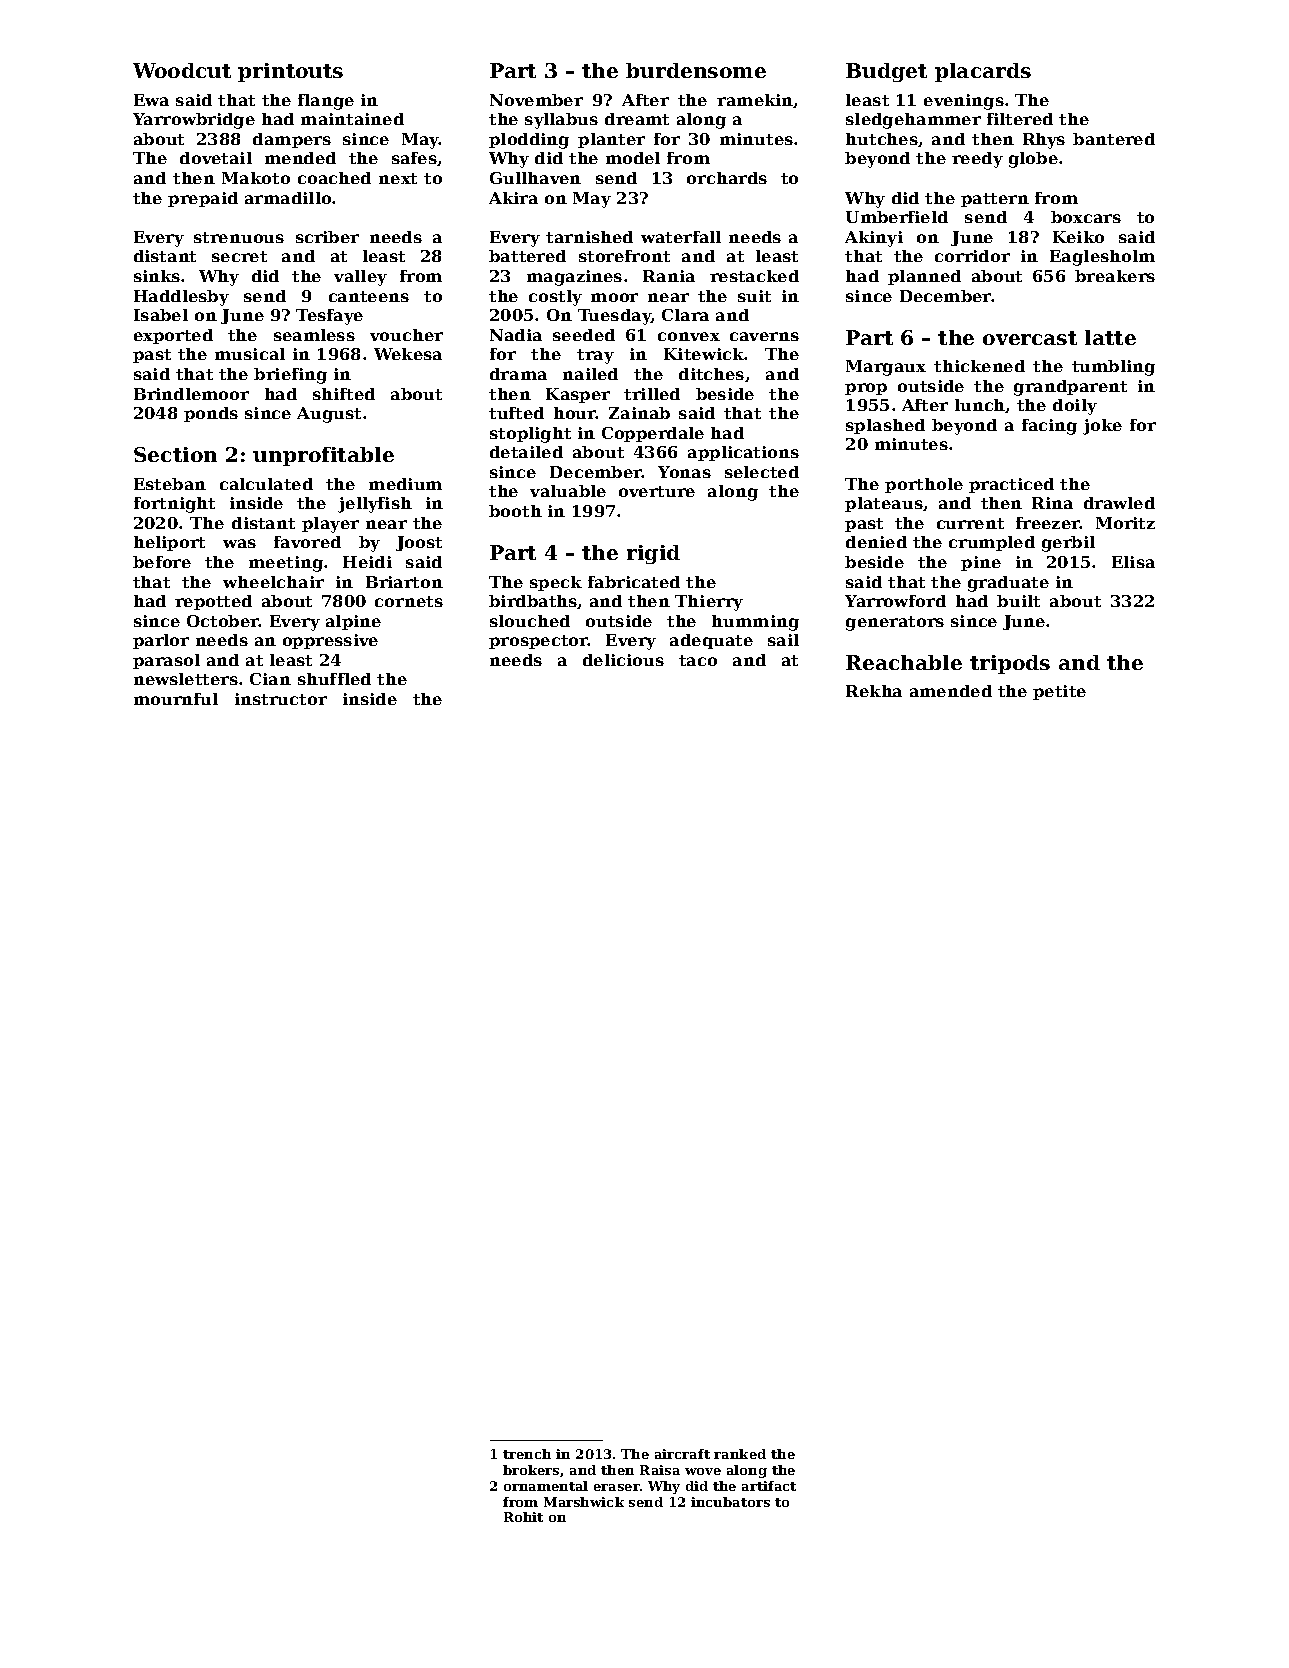  Describe the element at coordinates (1086, 217) in the image. I see `boxcars` at that location.
